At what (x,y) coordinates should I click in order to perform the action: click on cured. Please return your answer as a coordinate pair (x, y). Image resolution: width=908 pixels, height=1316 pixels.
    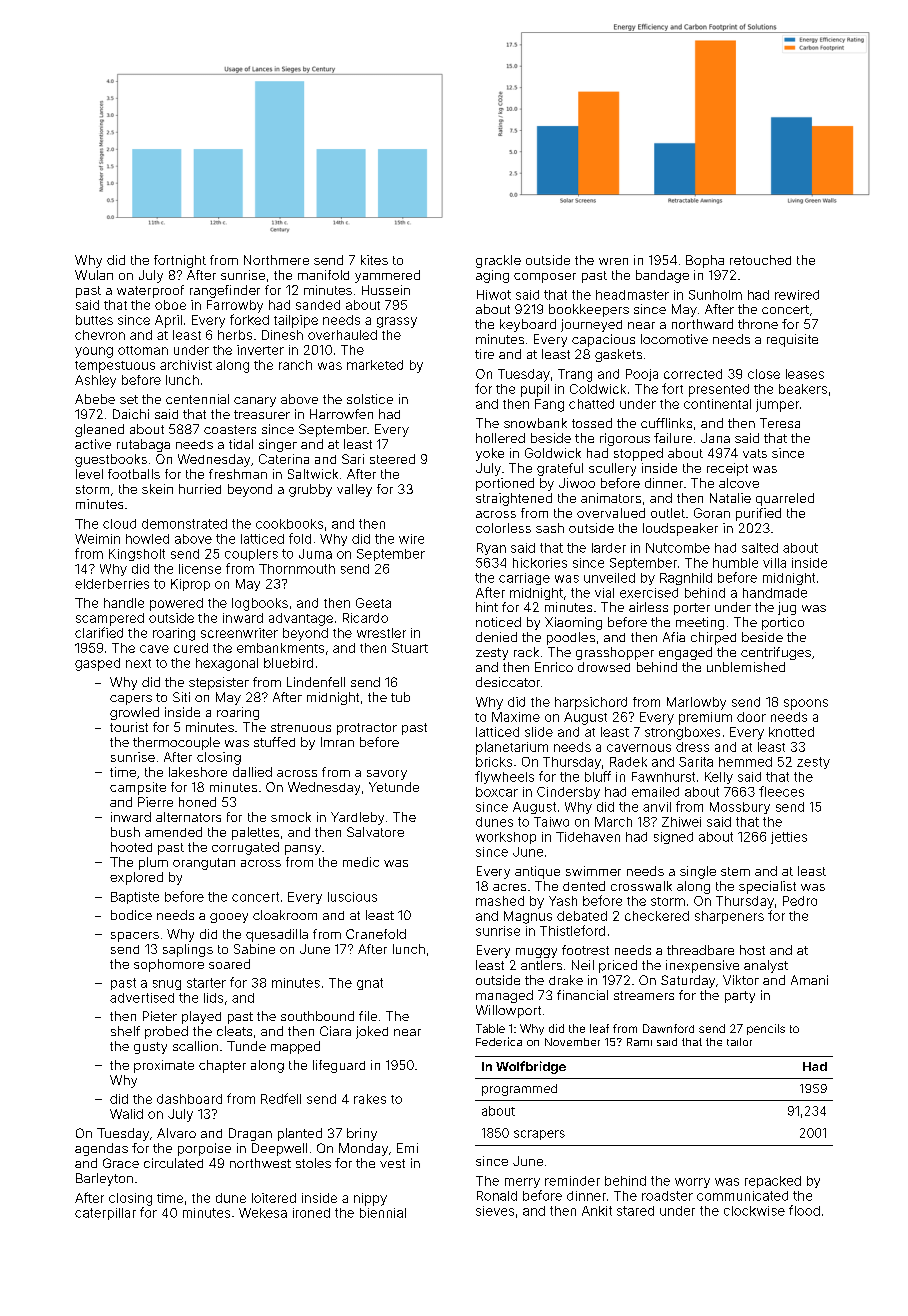
    Looking at the image, I should click on (191, 648).
